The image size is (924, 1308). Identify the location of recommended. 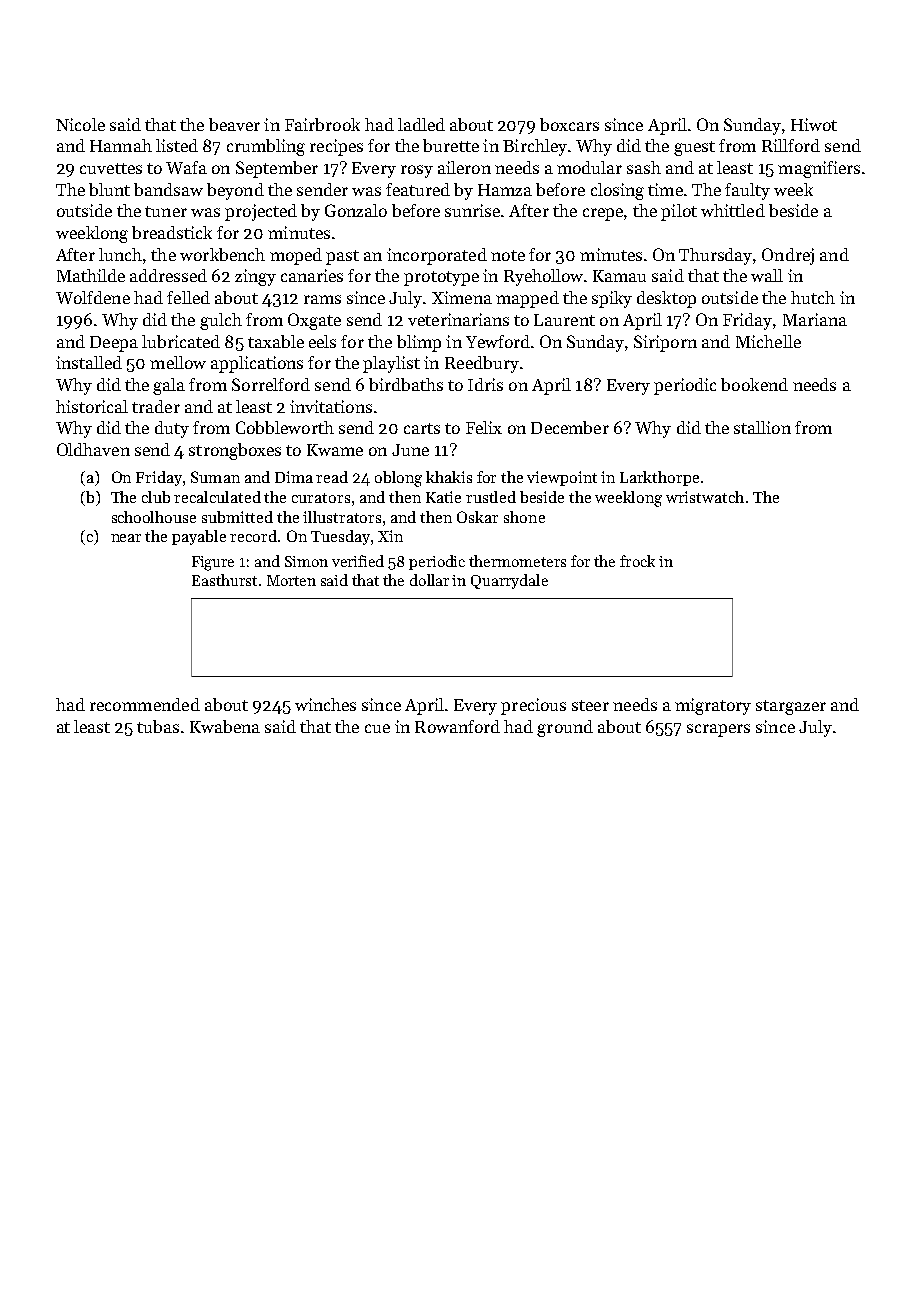
(145, 704).
